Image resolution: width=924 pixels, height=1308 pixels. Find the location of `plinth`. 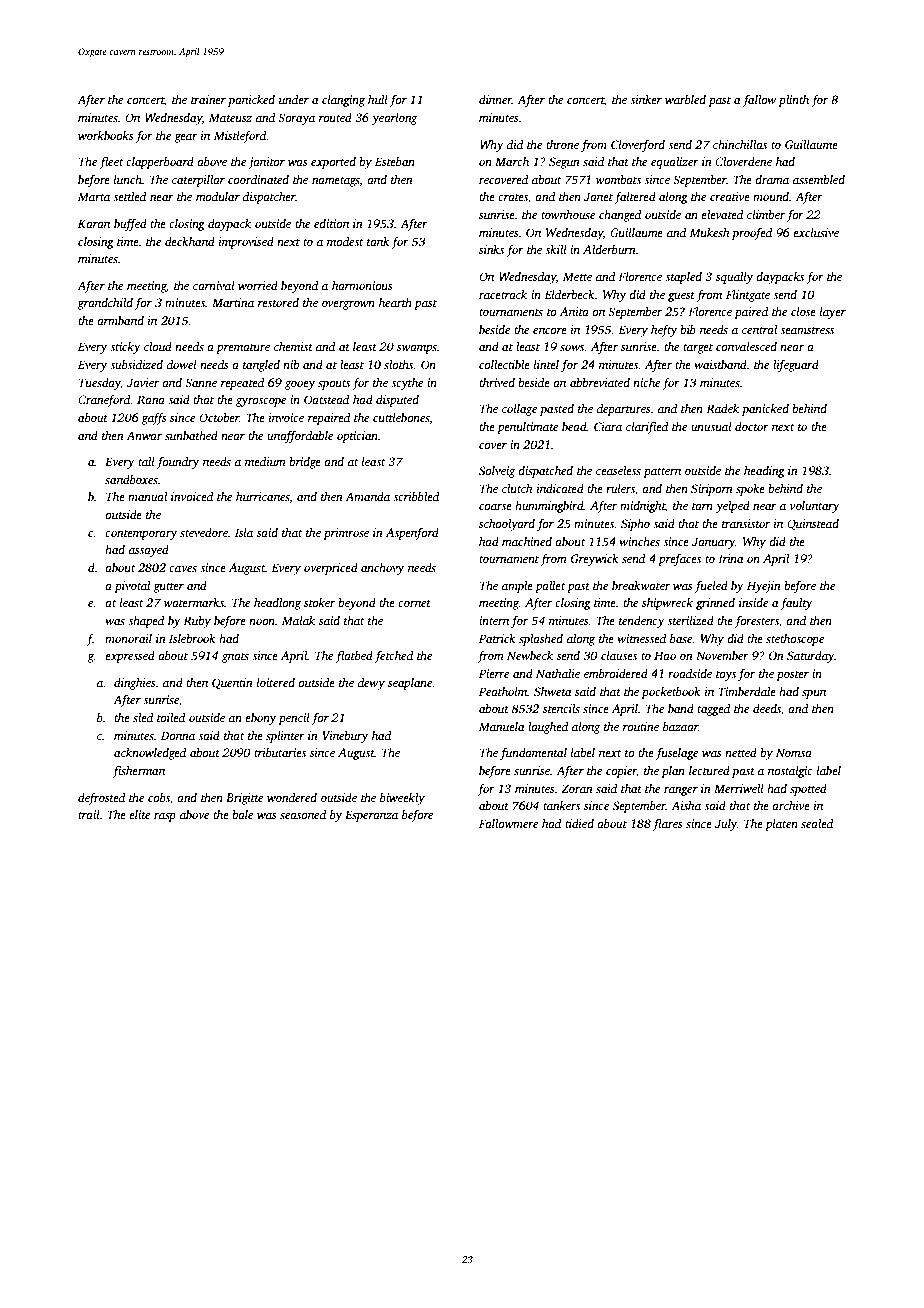

plinth is located at coordinates (793, 101).
